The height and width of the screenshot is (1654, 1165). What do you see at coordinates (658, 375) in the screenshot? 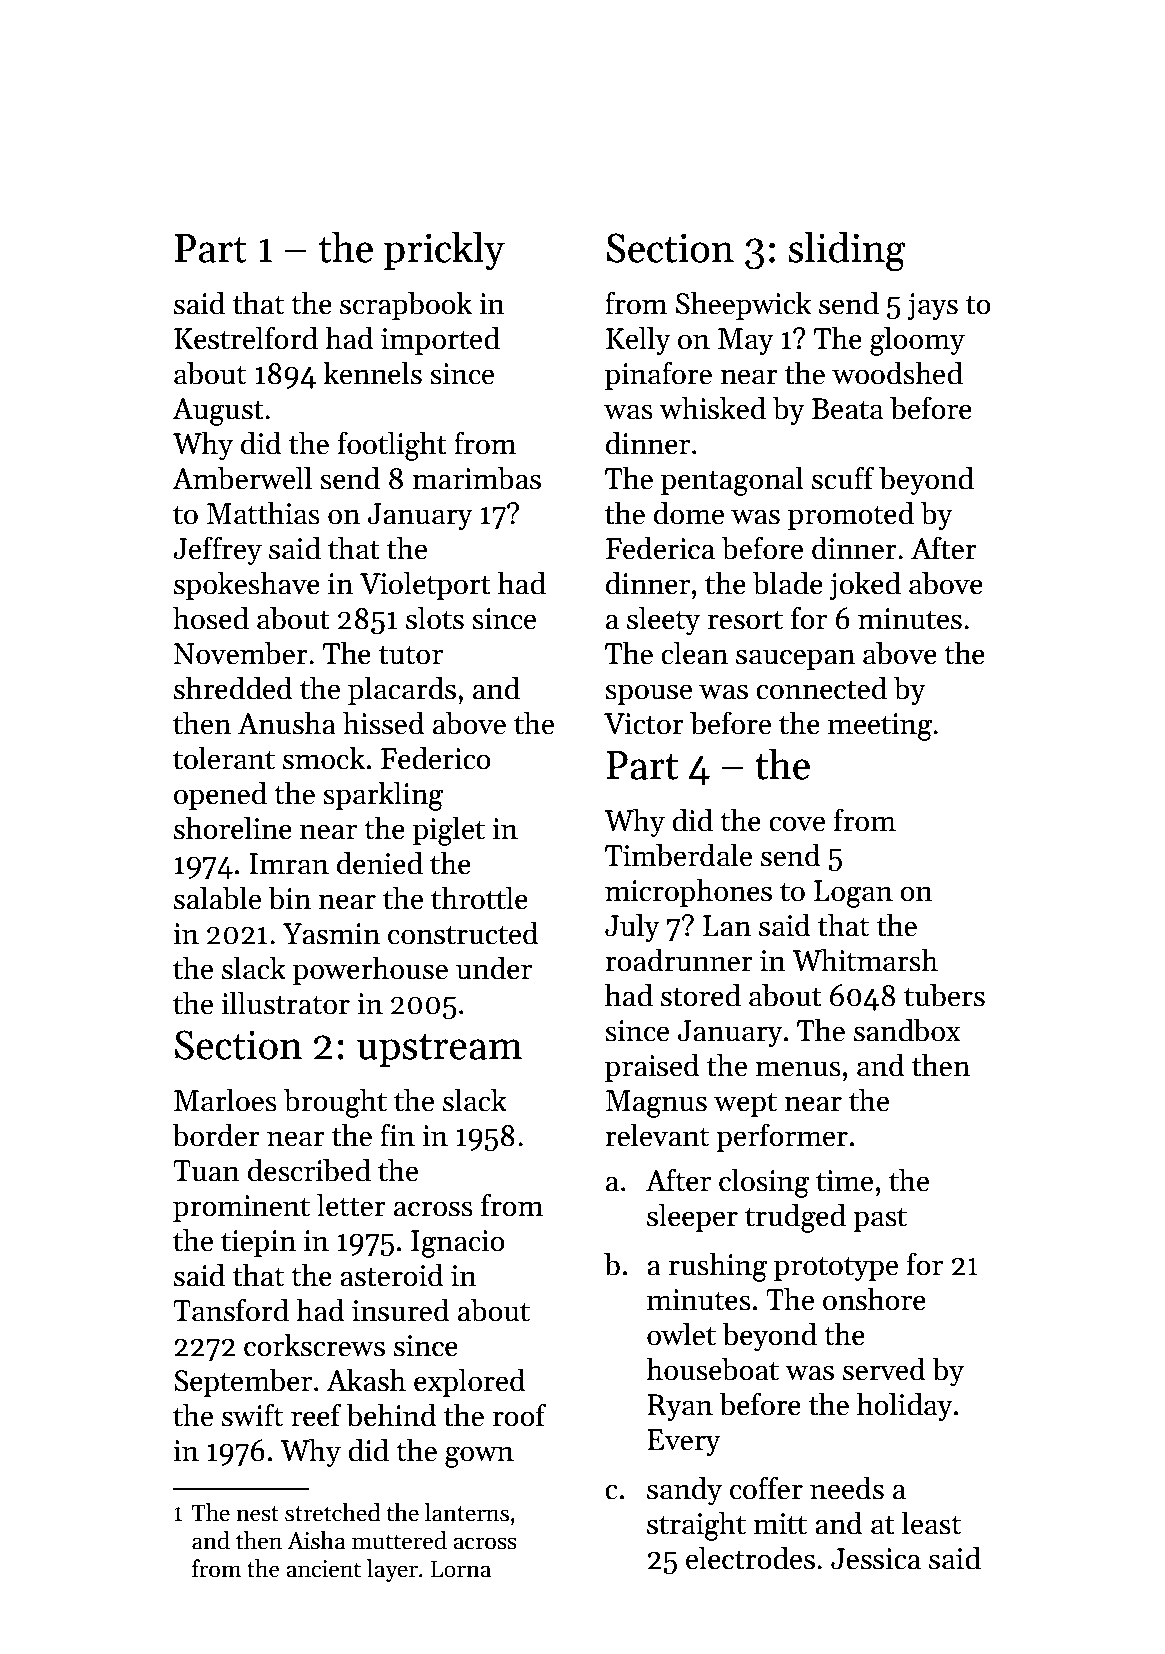
I see `pinafore` at bounding box center [658, 375].
